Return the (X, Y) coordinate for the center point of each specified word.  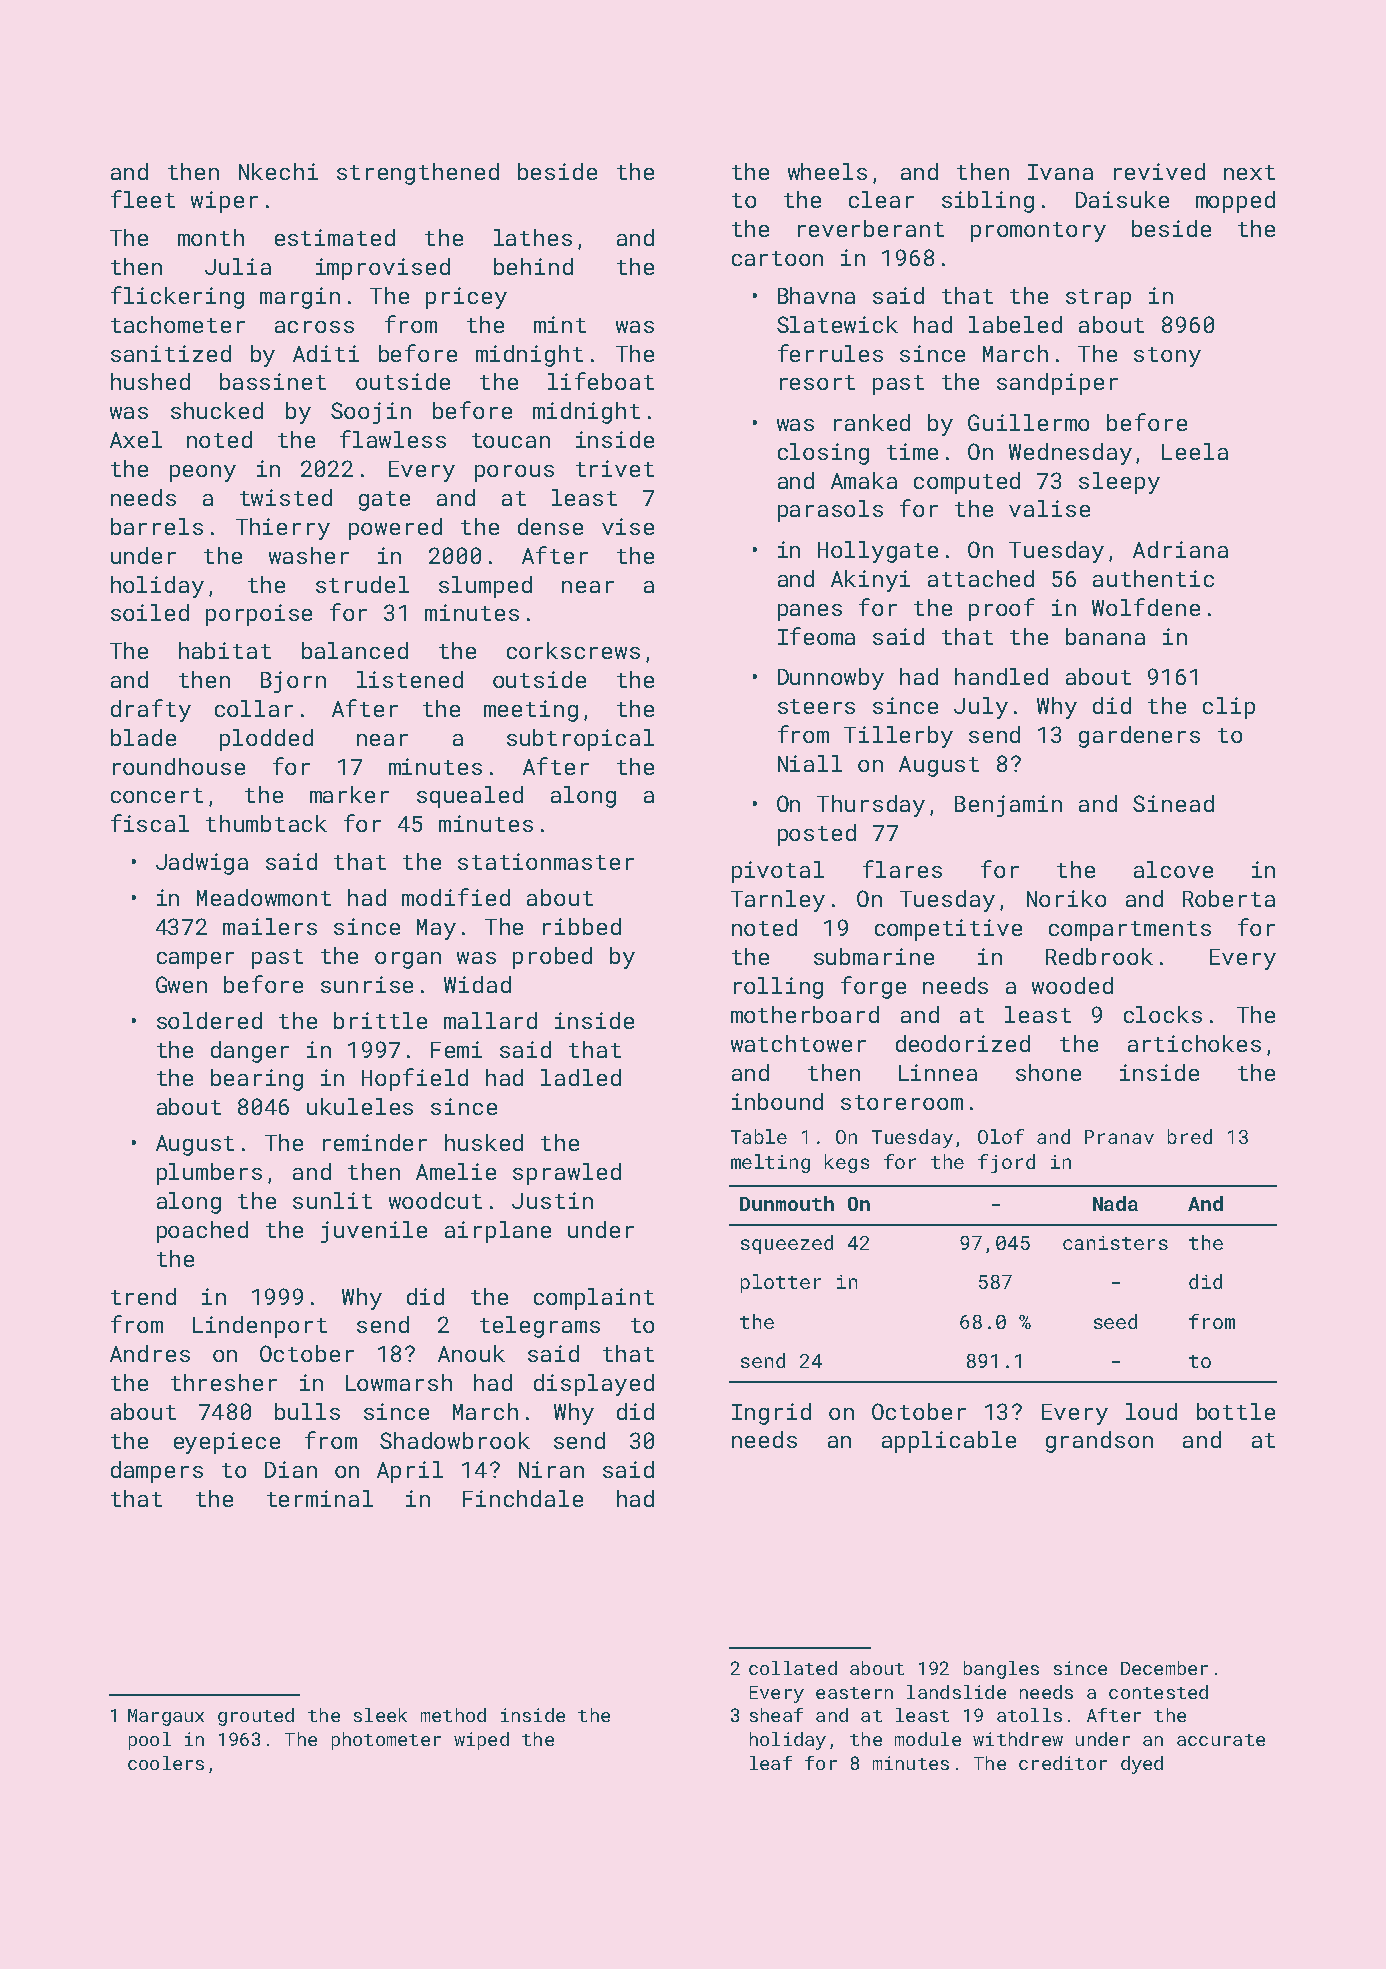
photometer (386, 1741)
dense (550, 526)
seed (1115, 1321)
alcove (1173, 869)
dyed (1142, 1765)
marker (349, 794)
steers (816, 706)
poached (202, 1232)
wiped (481, 1741)
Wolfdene (1146, 607)
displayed (594, 1385)
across (314, 327)
